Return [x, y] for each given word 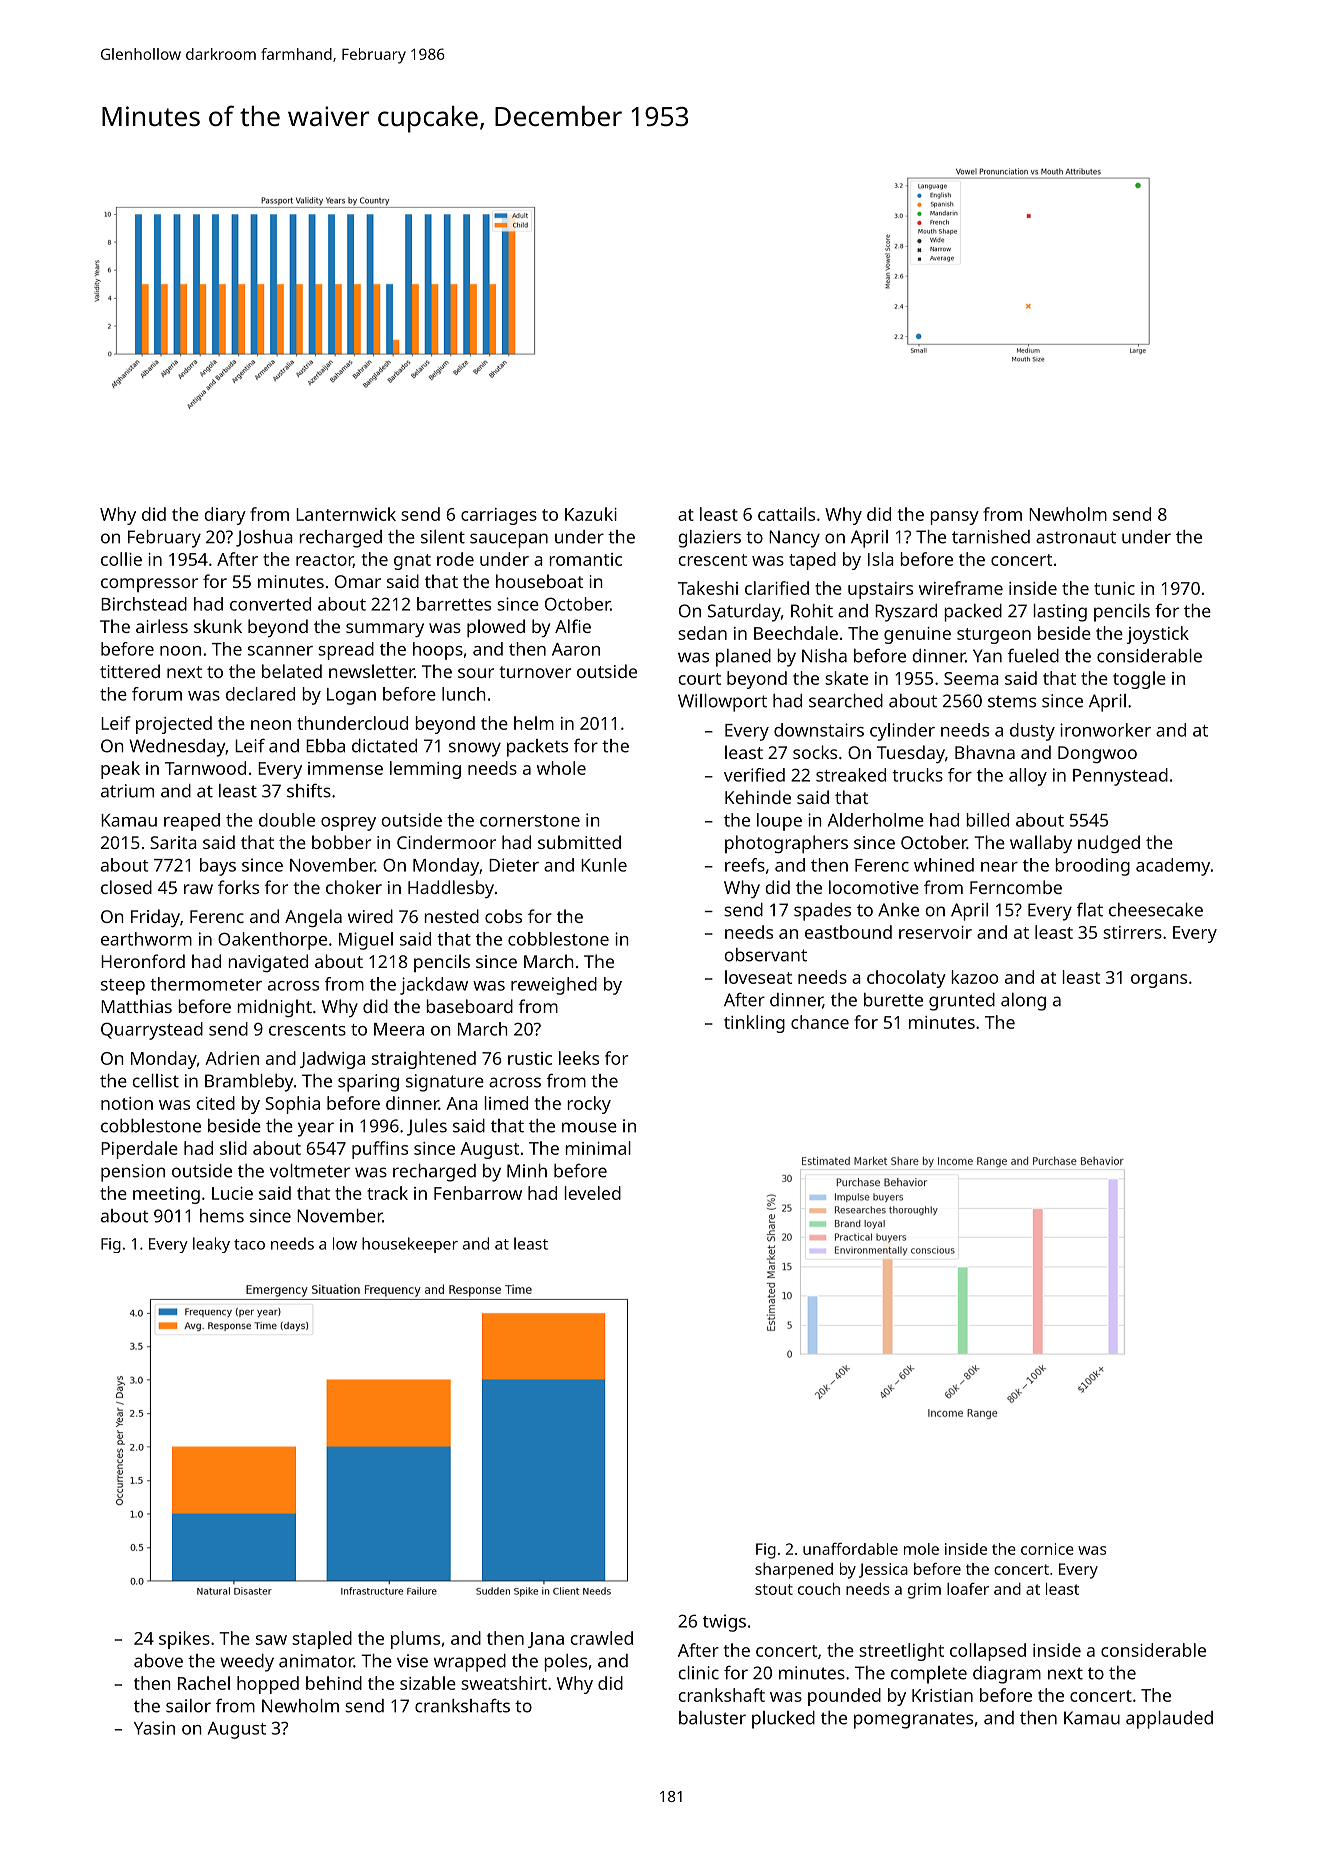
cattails [786, 514]
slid [233, 1148]
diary [225, 516]
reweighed [554, 986]
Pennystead [1120, 777]
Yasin [154, 1728]
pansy [954, 518]
